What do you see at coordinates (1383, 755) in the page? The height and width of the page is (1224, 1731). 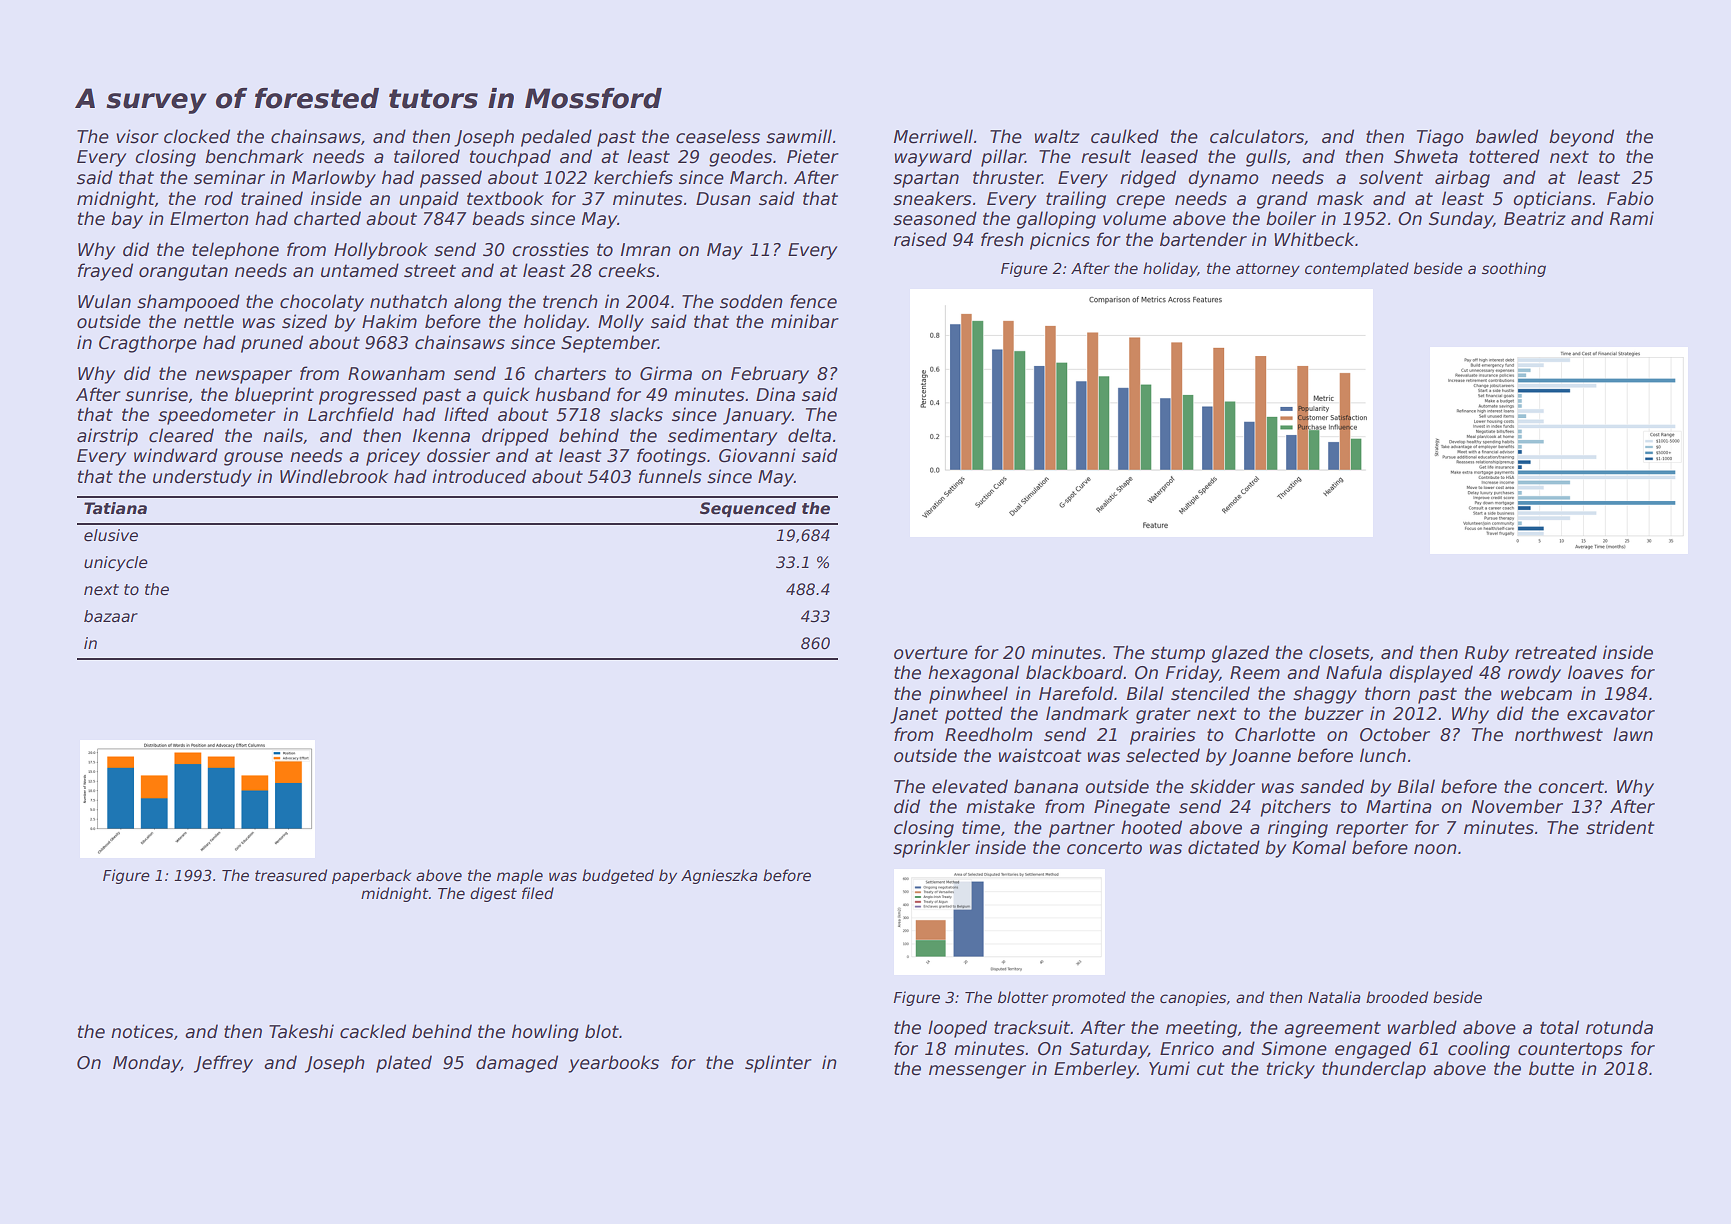 I see `lunch` at bounding box center [1383, 755].
